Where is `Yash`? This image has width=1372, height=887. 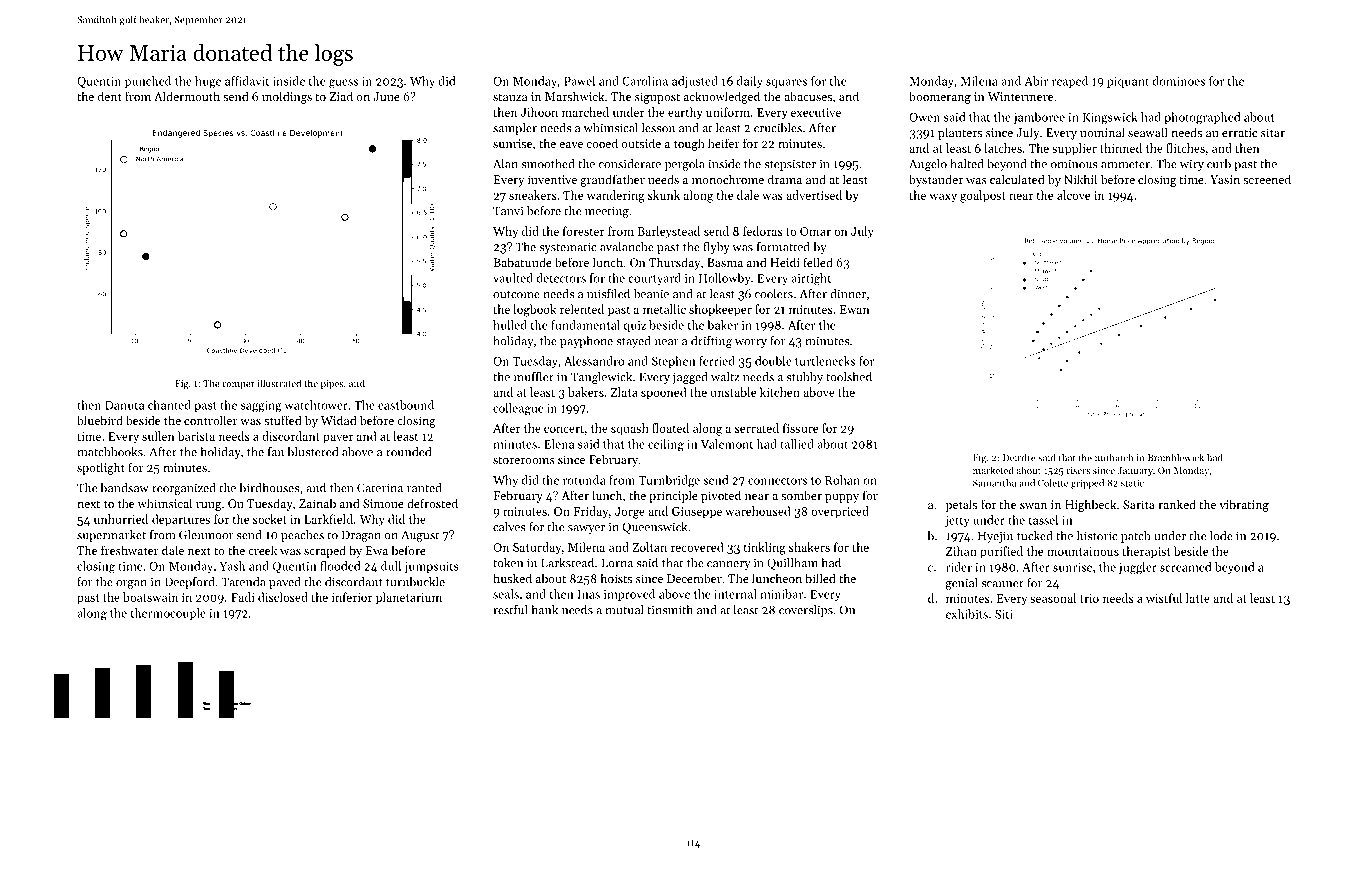 Yash is located at coordinates (232, 566).
